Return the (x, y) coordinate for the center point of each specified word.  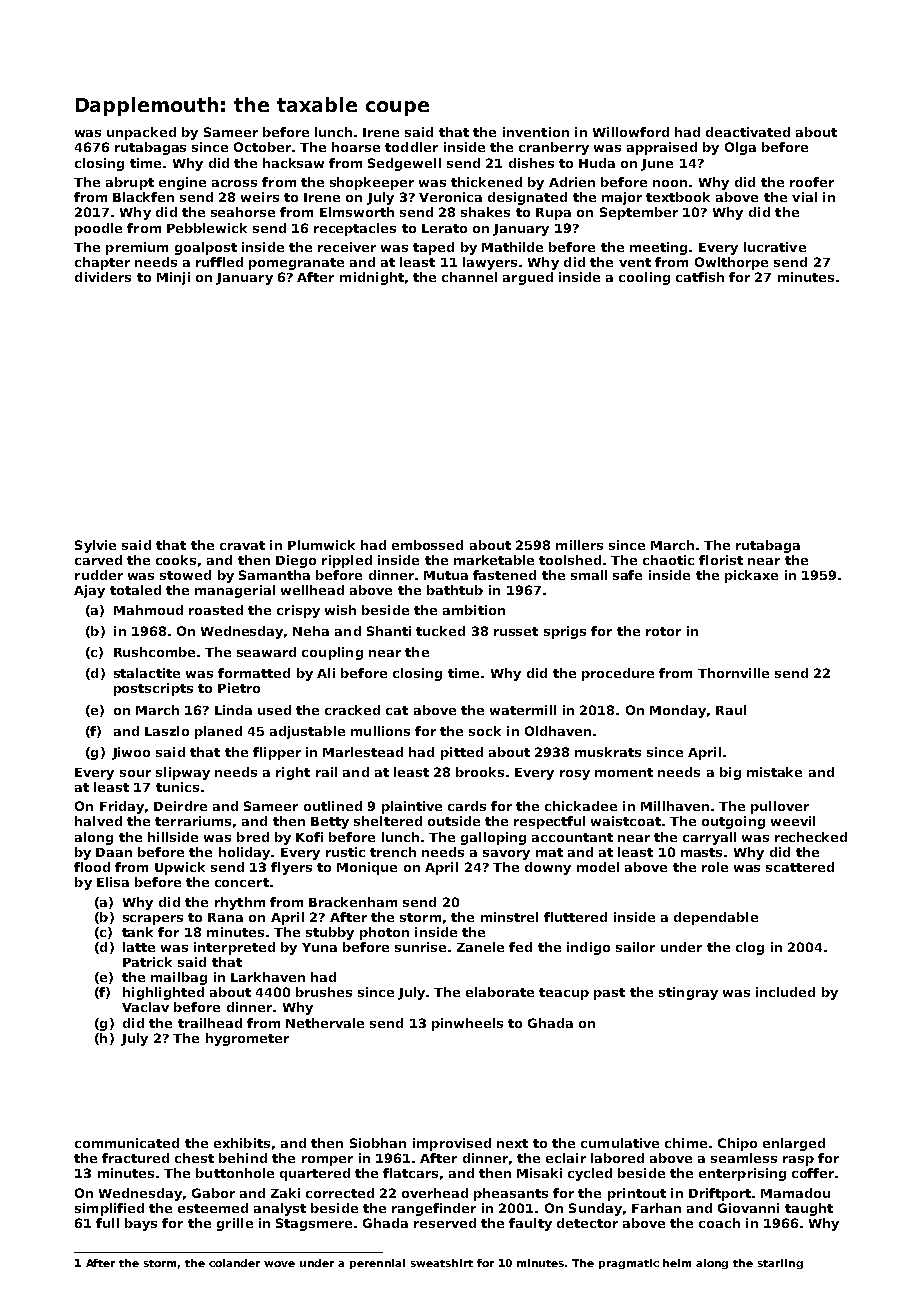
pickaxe (751, 576)
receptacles (355, 229)
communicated (127, 1143)
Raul (731, 710)
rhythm (240, 903)
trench (393, 852)
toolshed (570, 560)
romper (327, 1161)
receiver (347, 247)
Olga (740, 148)
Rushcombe (154, 652)
